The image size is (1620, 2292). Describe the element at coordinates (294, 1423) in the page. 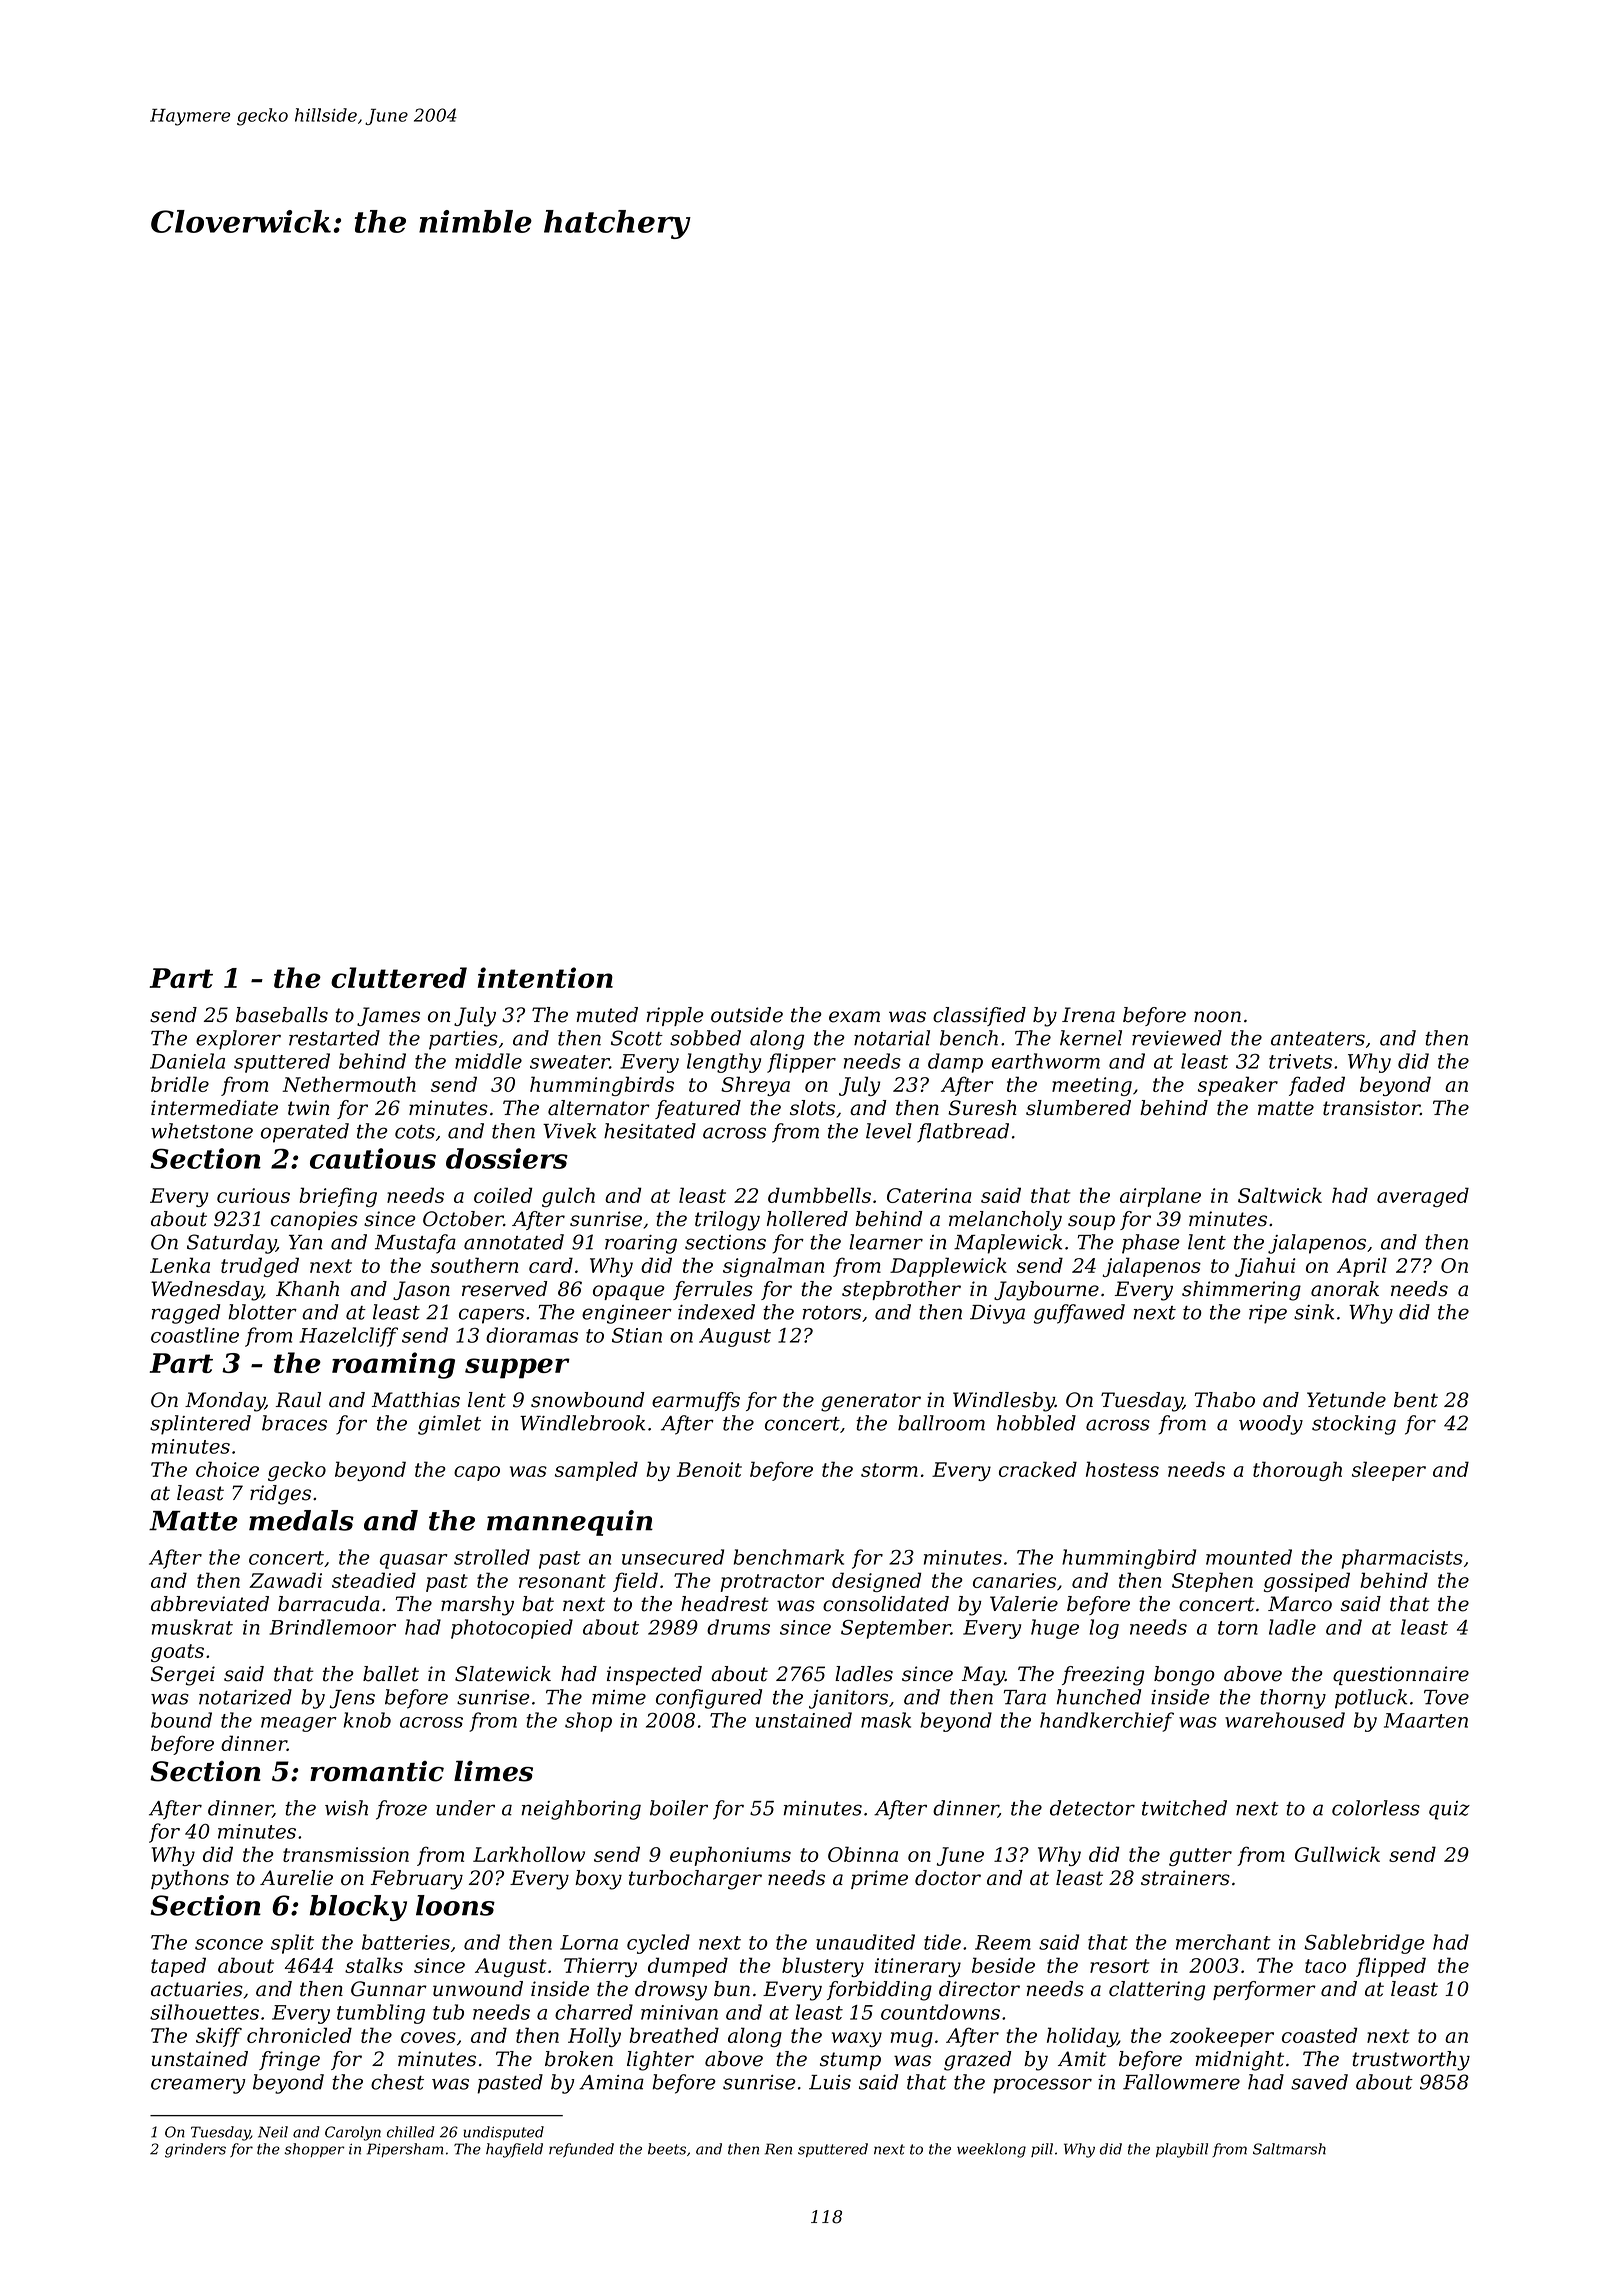

I see `braces` at that location.
